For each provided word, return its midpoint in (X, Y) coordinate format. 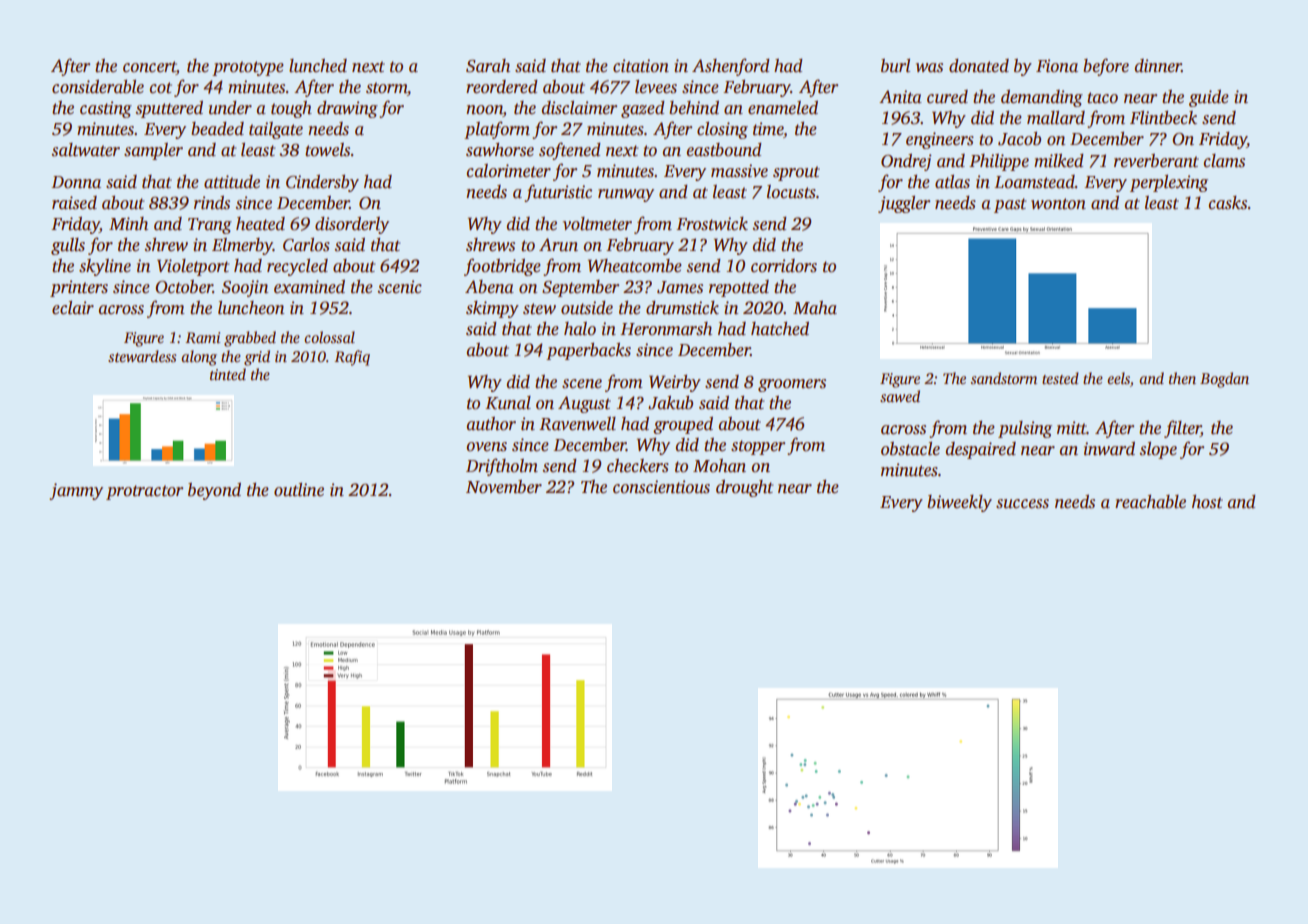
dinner (1158, 66)
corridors (784, 266)
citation (641, 66)
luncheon (251, 308)
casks (1227, 203)
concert (149, 67)
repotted (739, 288)
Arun (558, 245)
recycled (297, 267)
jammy (76, 491)
